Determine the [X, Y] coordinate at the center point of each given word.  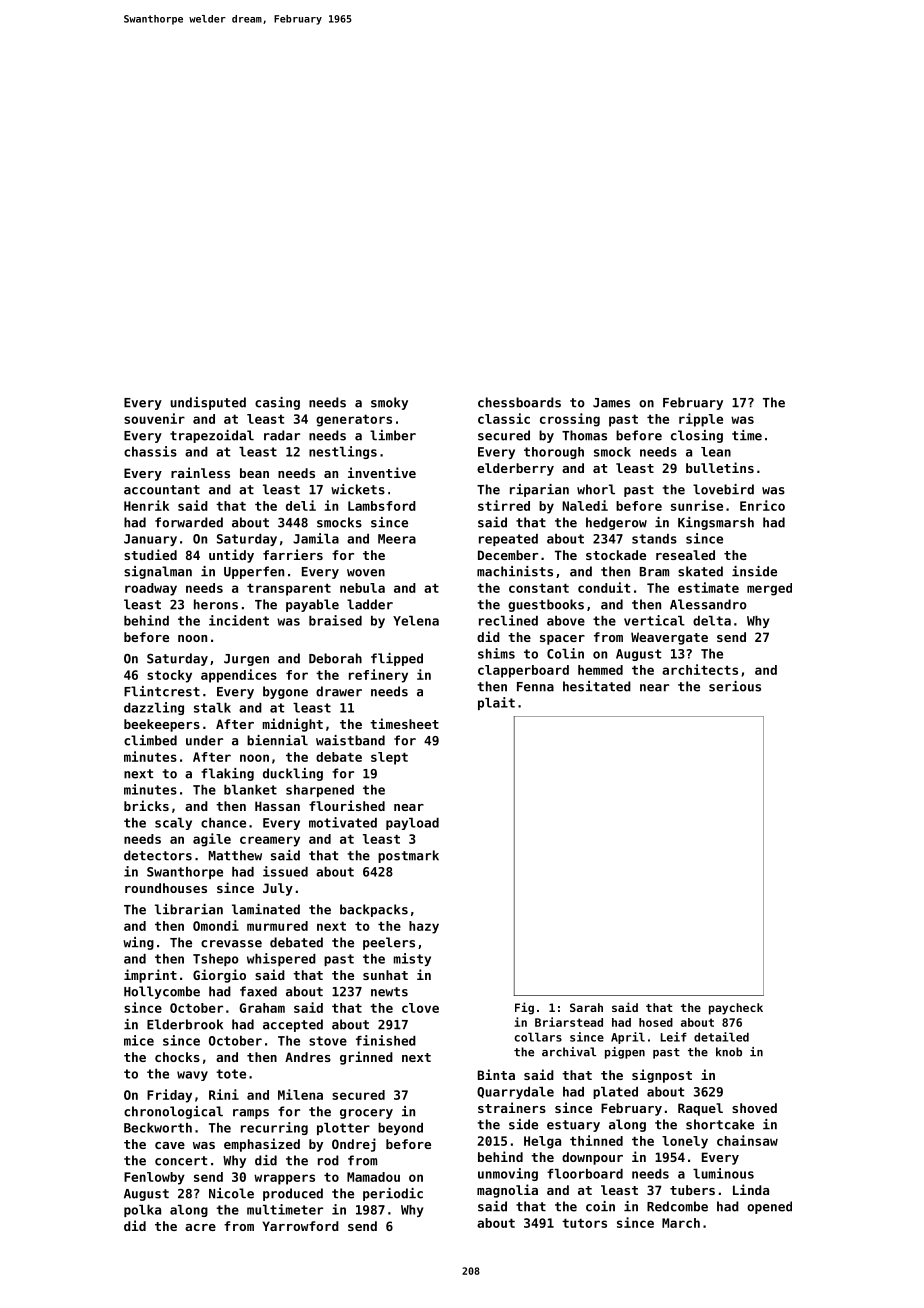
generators [354, 420]
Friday [169, 1096]
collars [538, 1037]
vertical [654, 620]
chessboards [519, 402]
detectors [158, 855]
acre [200, 1227]
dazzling [154, 708]
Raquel [700, 1109]
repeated [508, 540]
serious [735, 686]
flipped [397, 659]
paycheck [736, 1009]
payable [312, 605]
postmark [408, 856]
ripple [701, 420]
